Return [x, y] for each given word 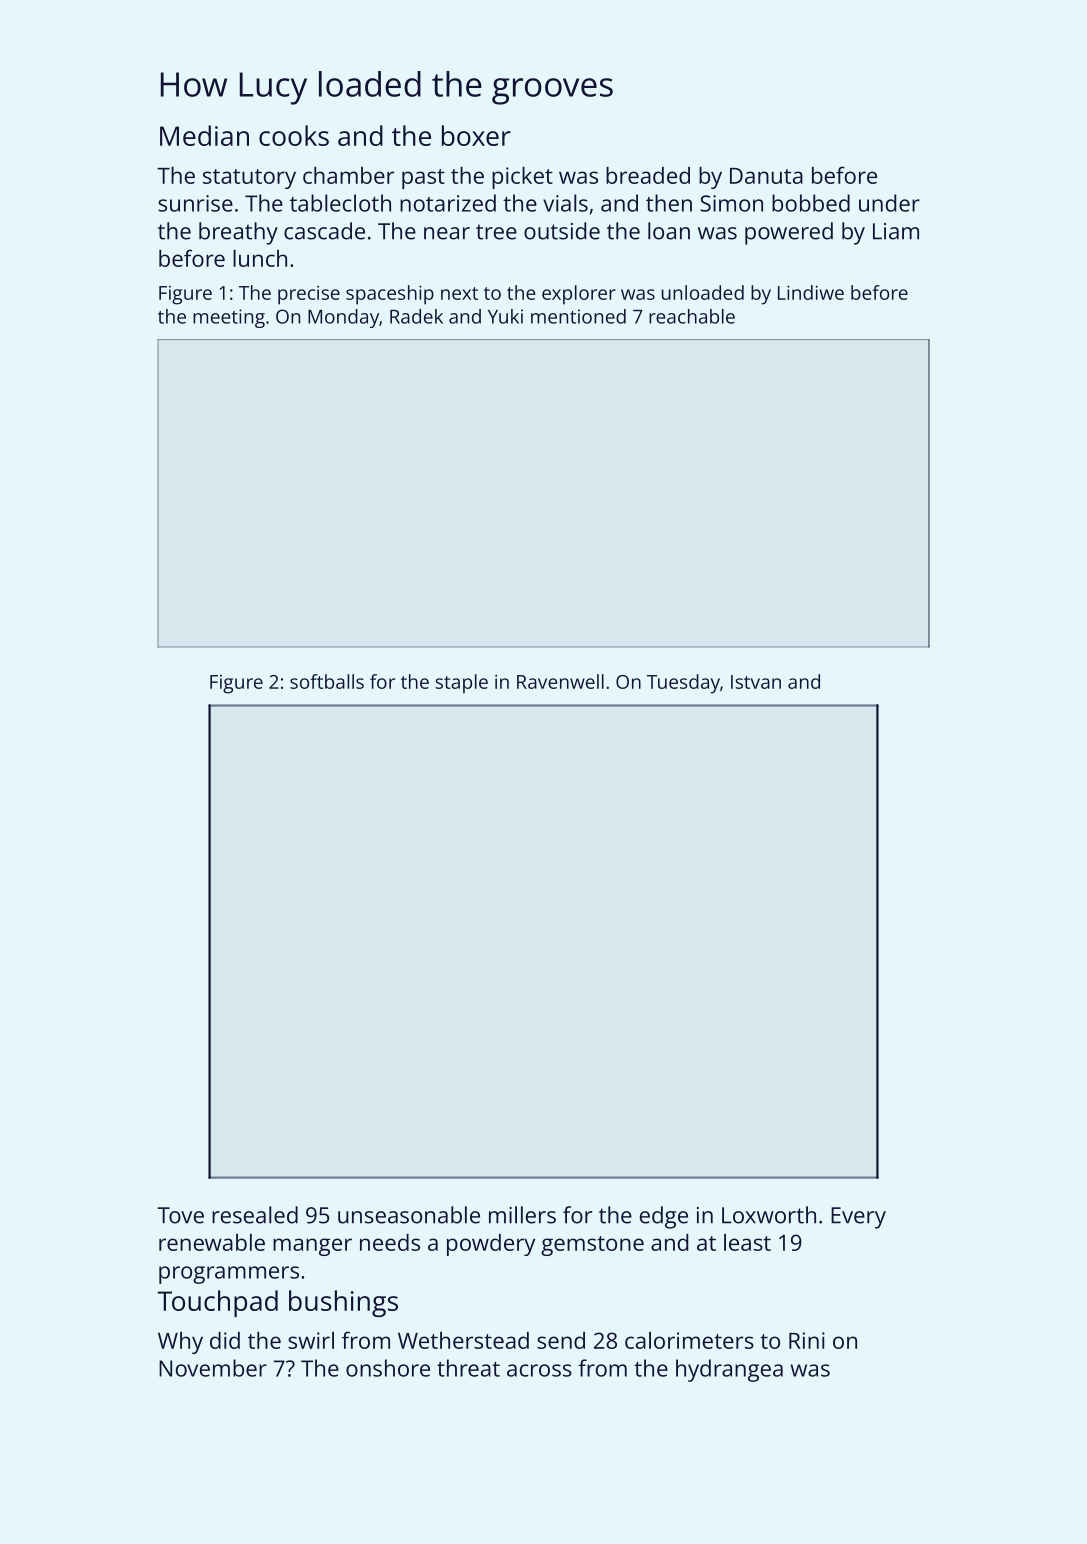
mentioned [578, 316]
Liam [896, 231]
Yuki [505, 316]
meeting [229, 318]
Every [858, 1218]
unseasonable [409, 1215]
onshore [388, 1368]
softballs [327, 681]
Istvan [756, 682]
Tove [180, 1215]
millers [522, 1215]
